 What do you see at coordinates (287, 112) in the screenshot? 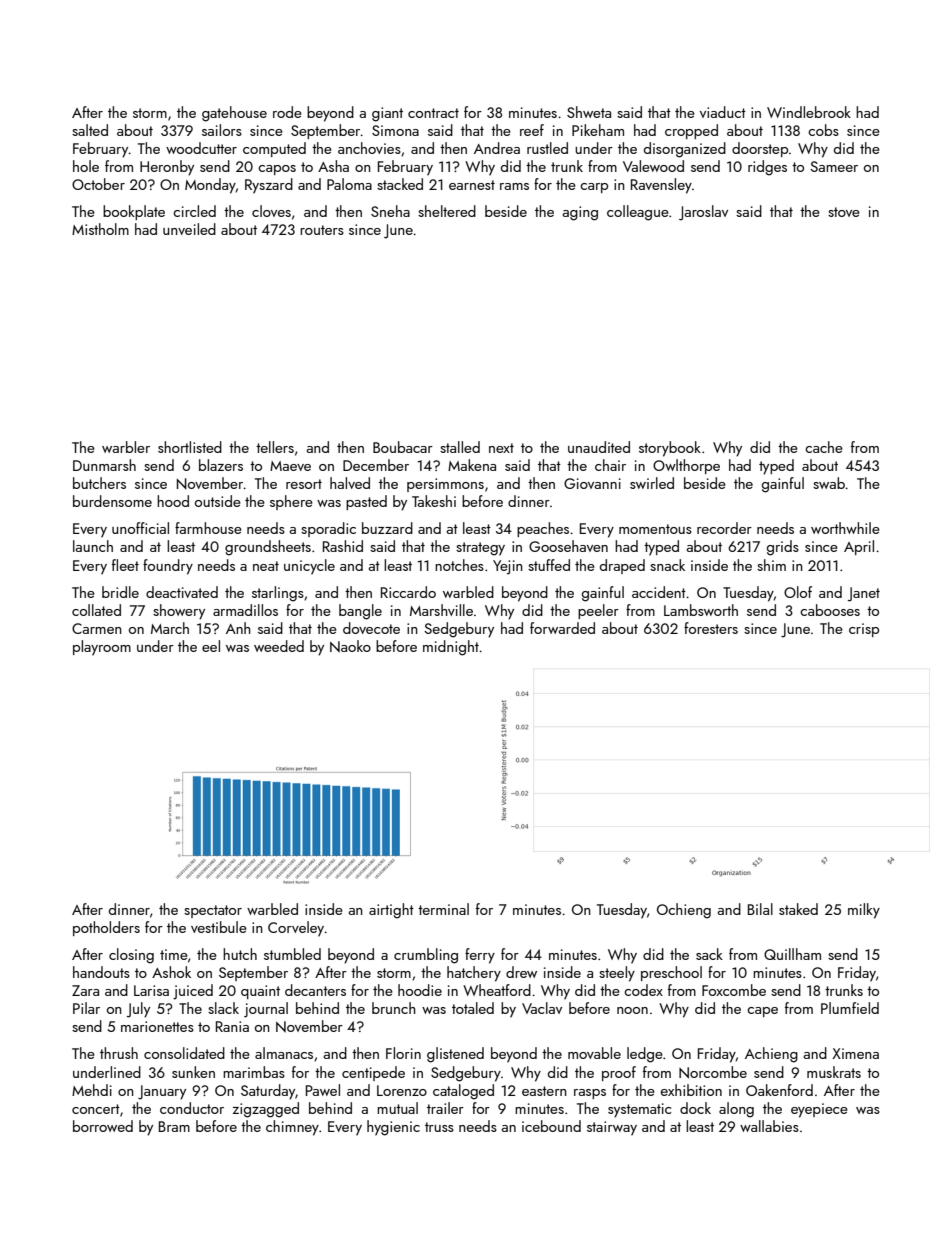
I see `rode` at bounding box center [287, 112].
